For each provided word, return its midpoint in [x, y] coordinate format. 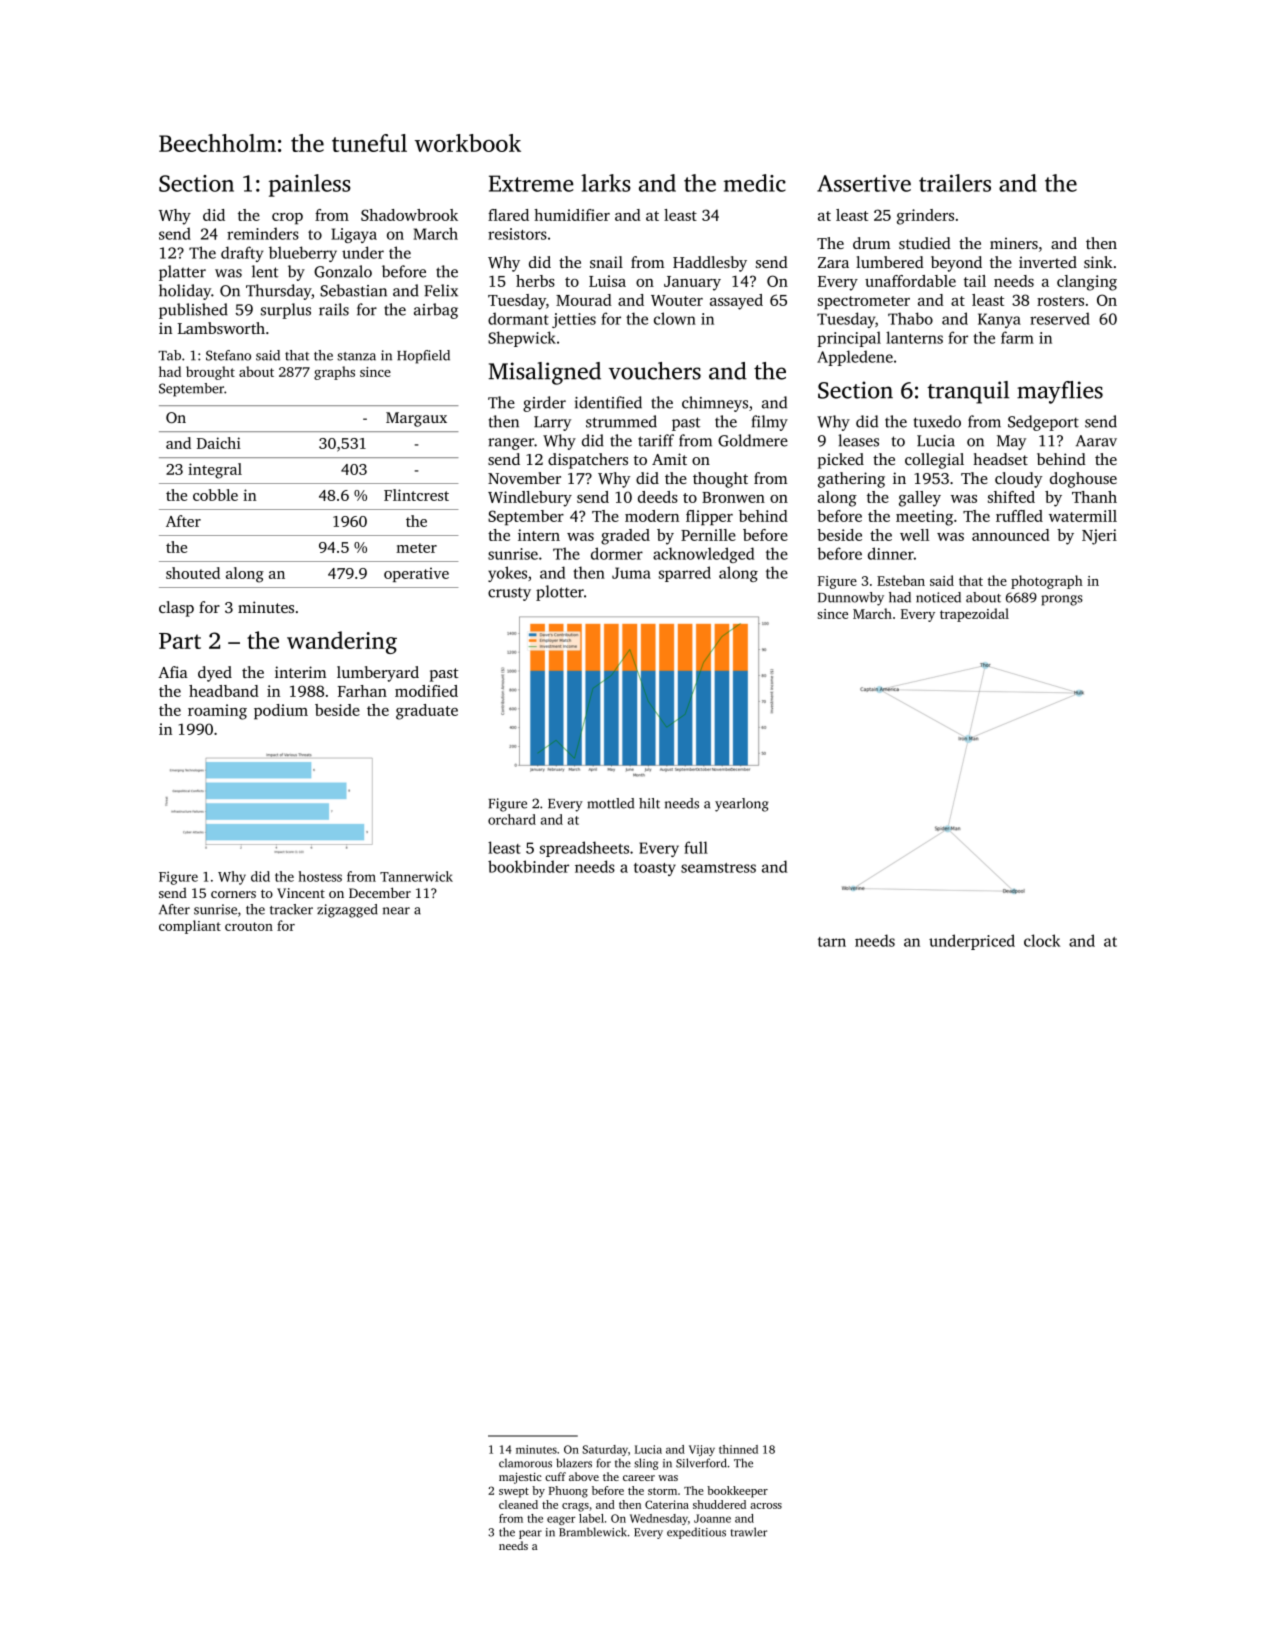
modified [426, 691]
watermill [1083, 516]
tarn [832, 942]
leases [858, 440]
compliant [190, 927]
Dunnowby [851, 599]
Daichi [219, 443]
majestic [520, 1478]
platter [182, 273]
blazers [574, 1463]
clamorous [525, 1463]
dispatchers [588, 461]
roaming [217, 712]
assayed [736, 302]
